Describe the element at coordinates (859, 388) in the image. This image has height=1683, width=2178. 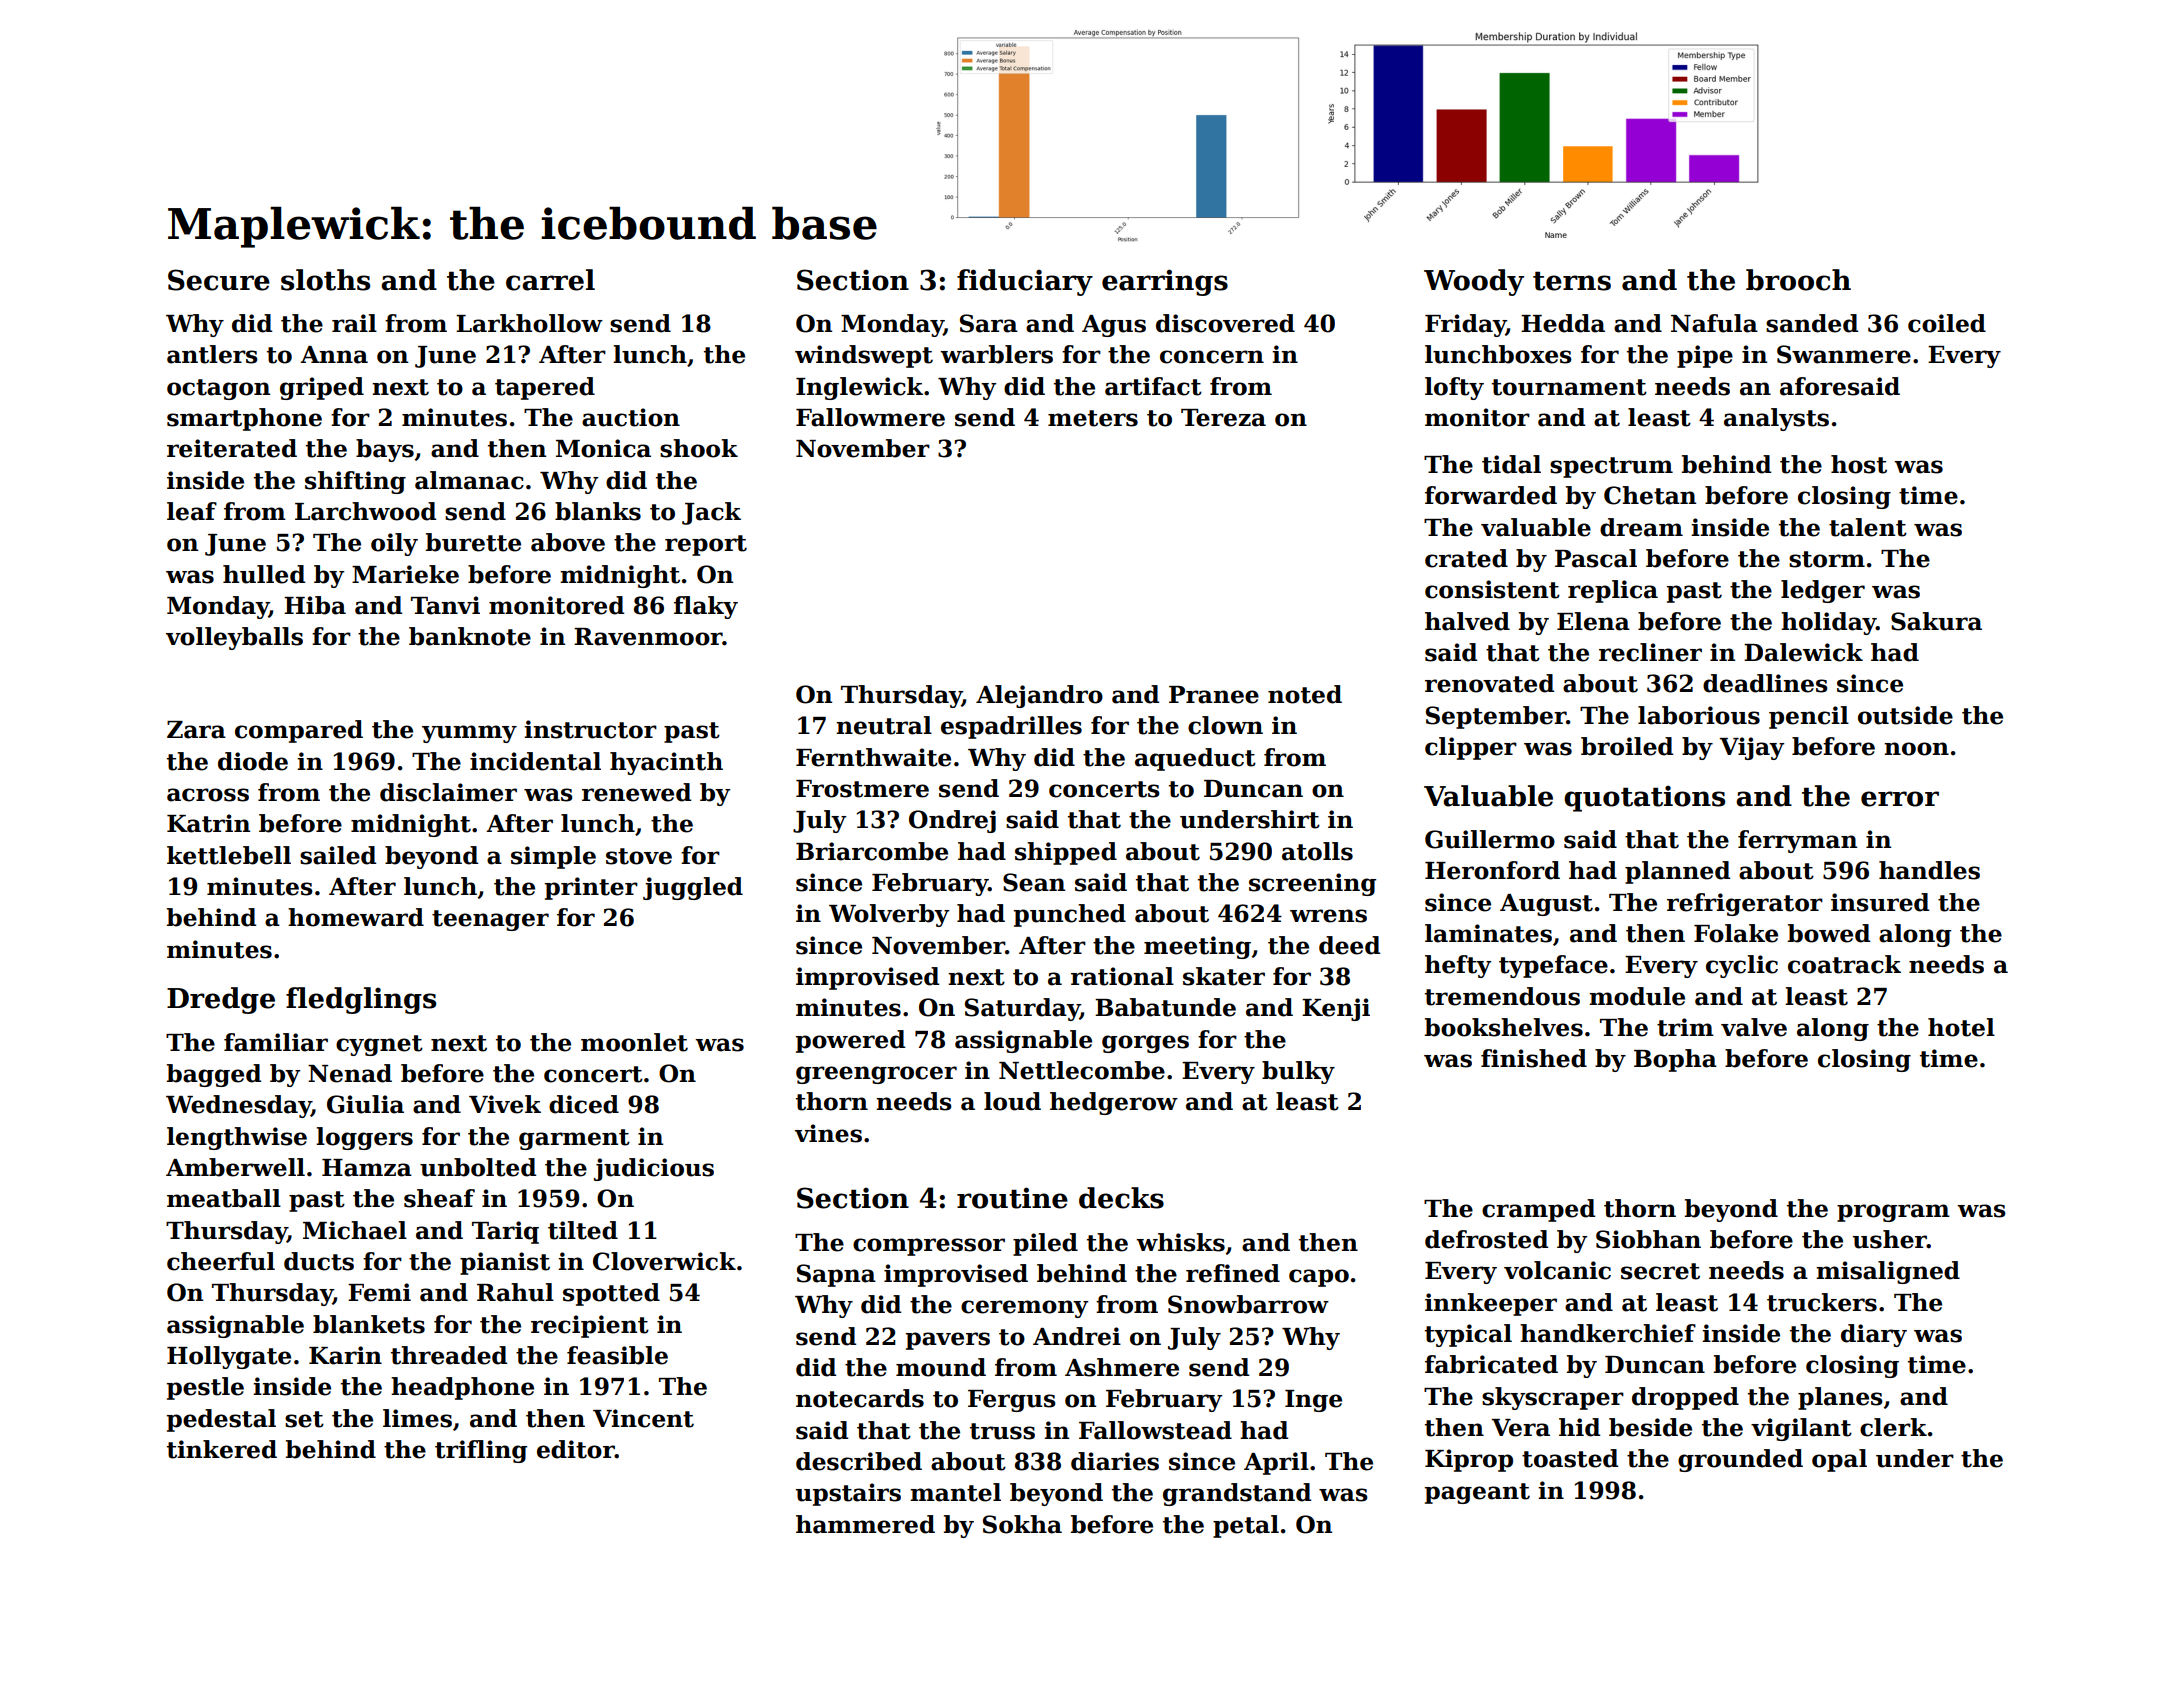
I see `Inglewick` at that location.
